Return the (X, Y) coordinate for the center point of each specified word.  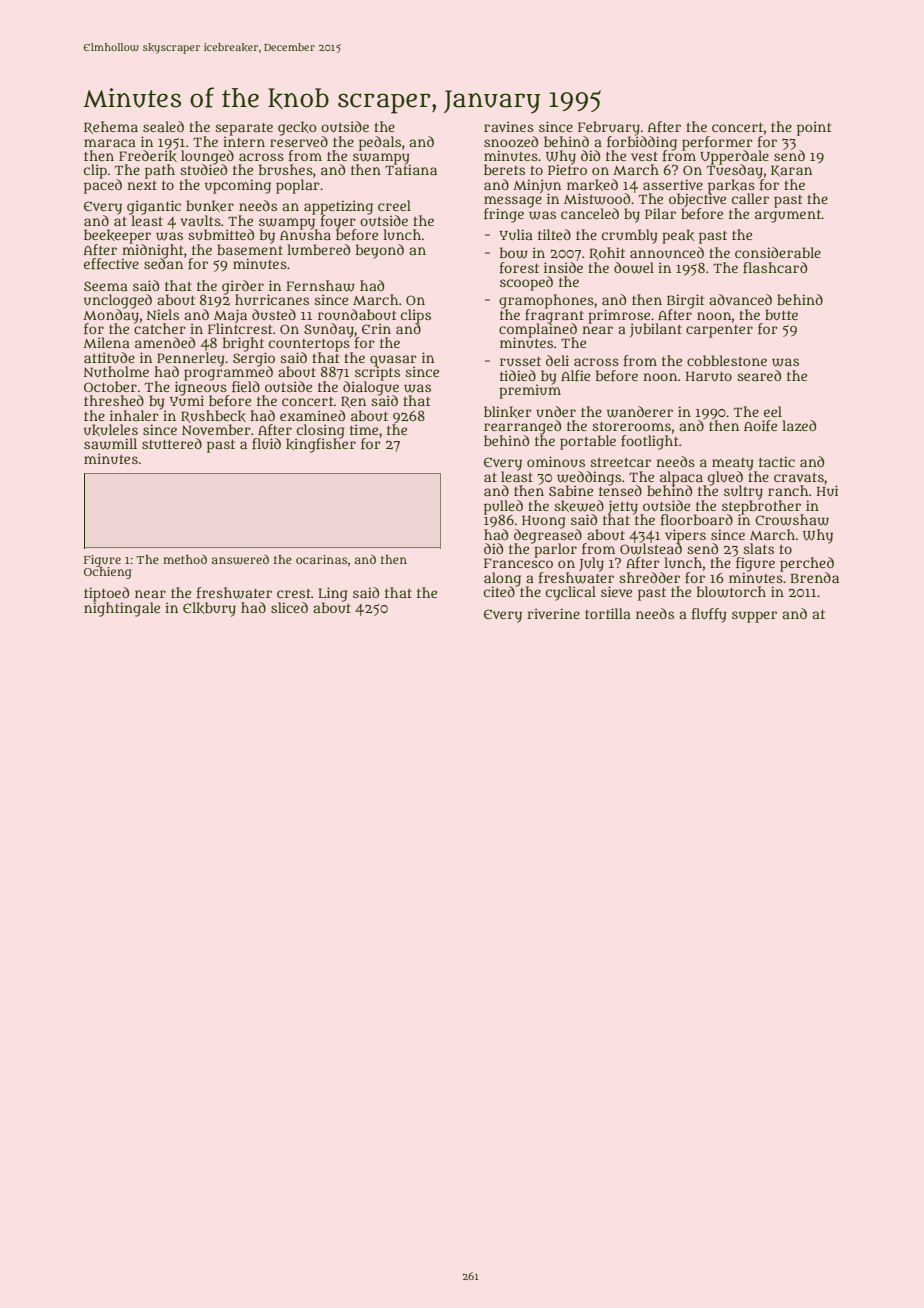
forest (519, 267)
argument (788, 216)
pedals (380, 143)
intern (244, 141)
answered (240, 559)
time (364, 429)
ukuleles (111, 430)
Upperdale (734, 157)
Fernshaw (320, 286)
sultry (743, 492)
